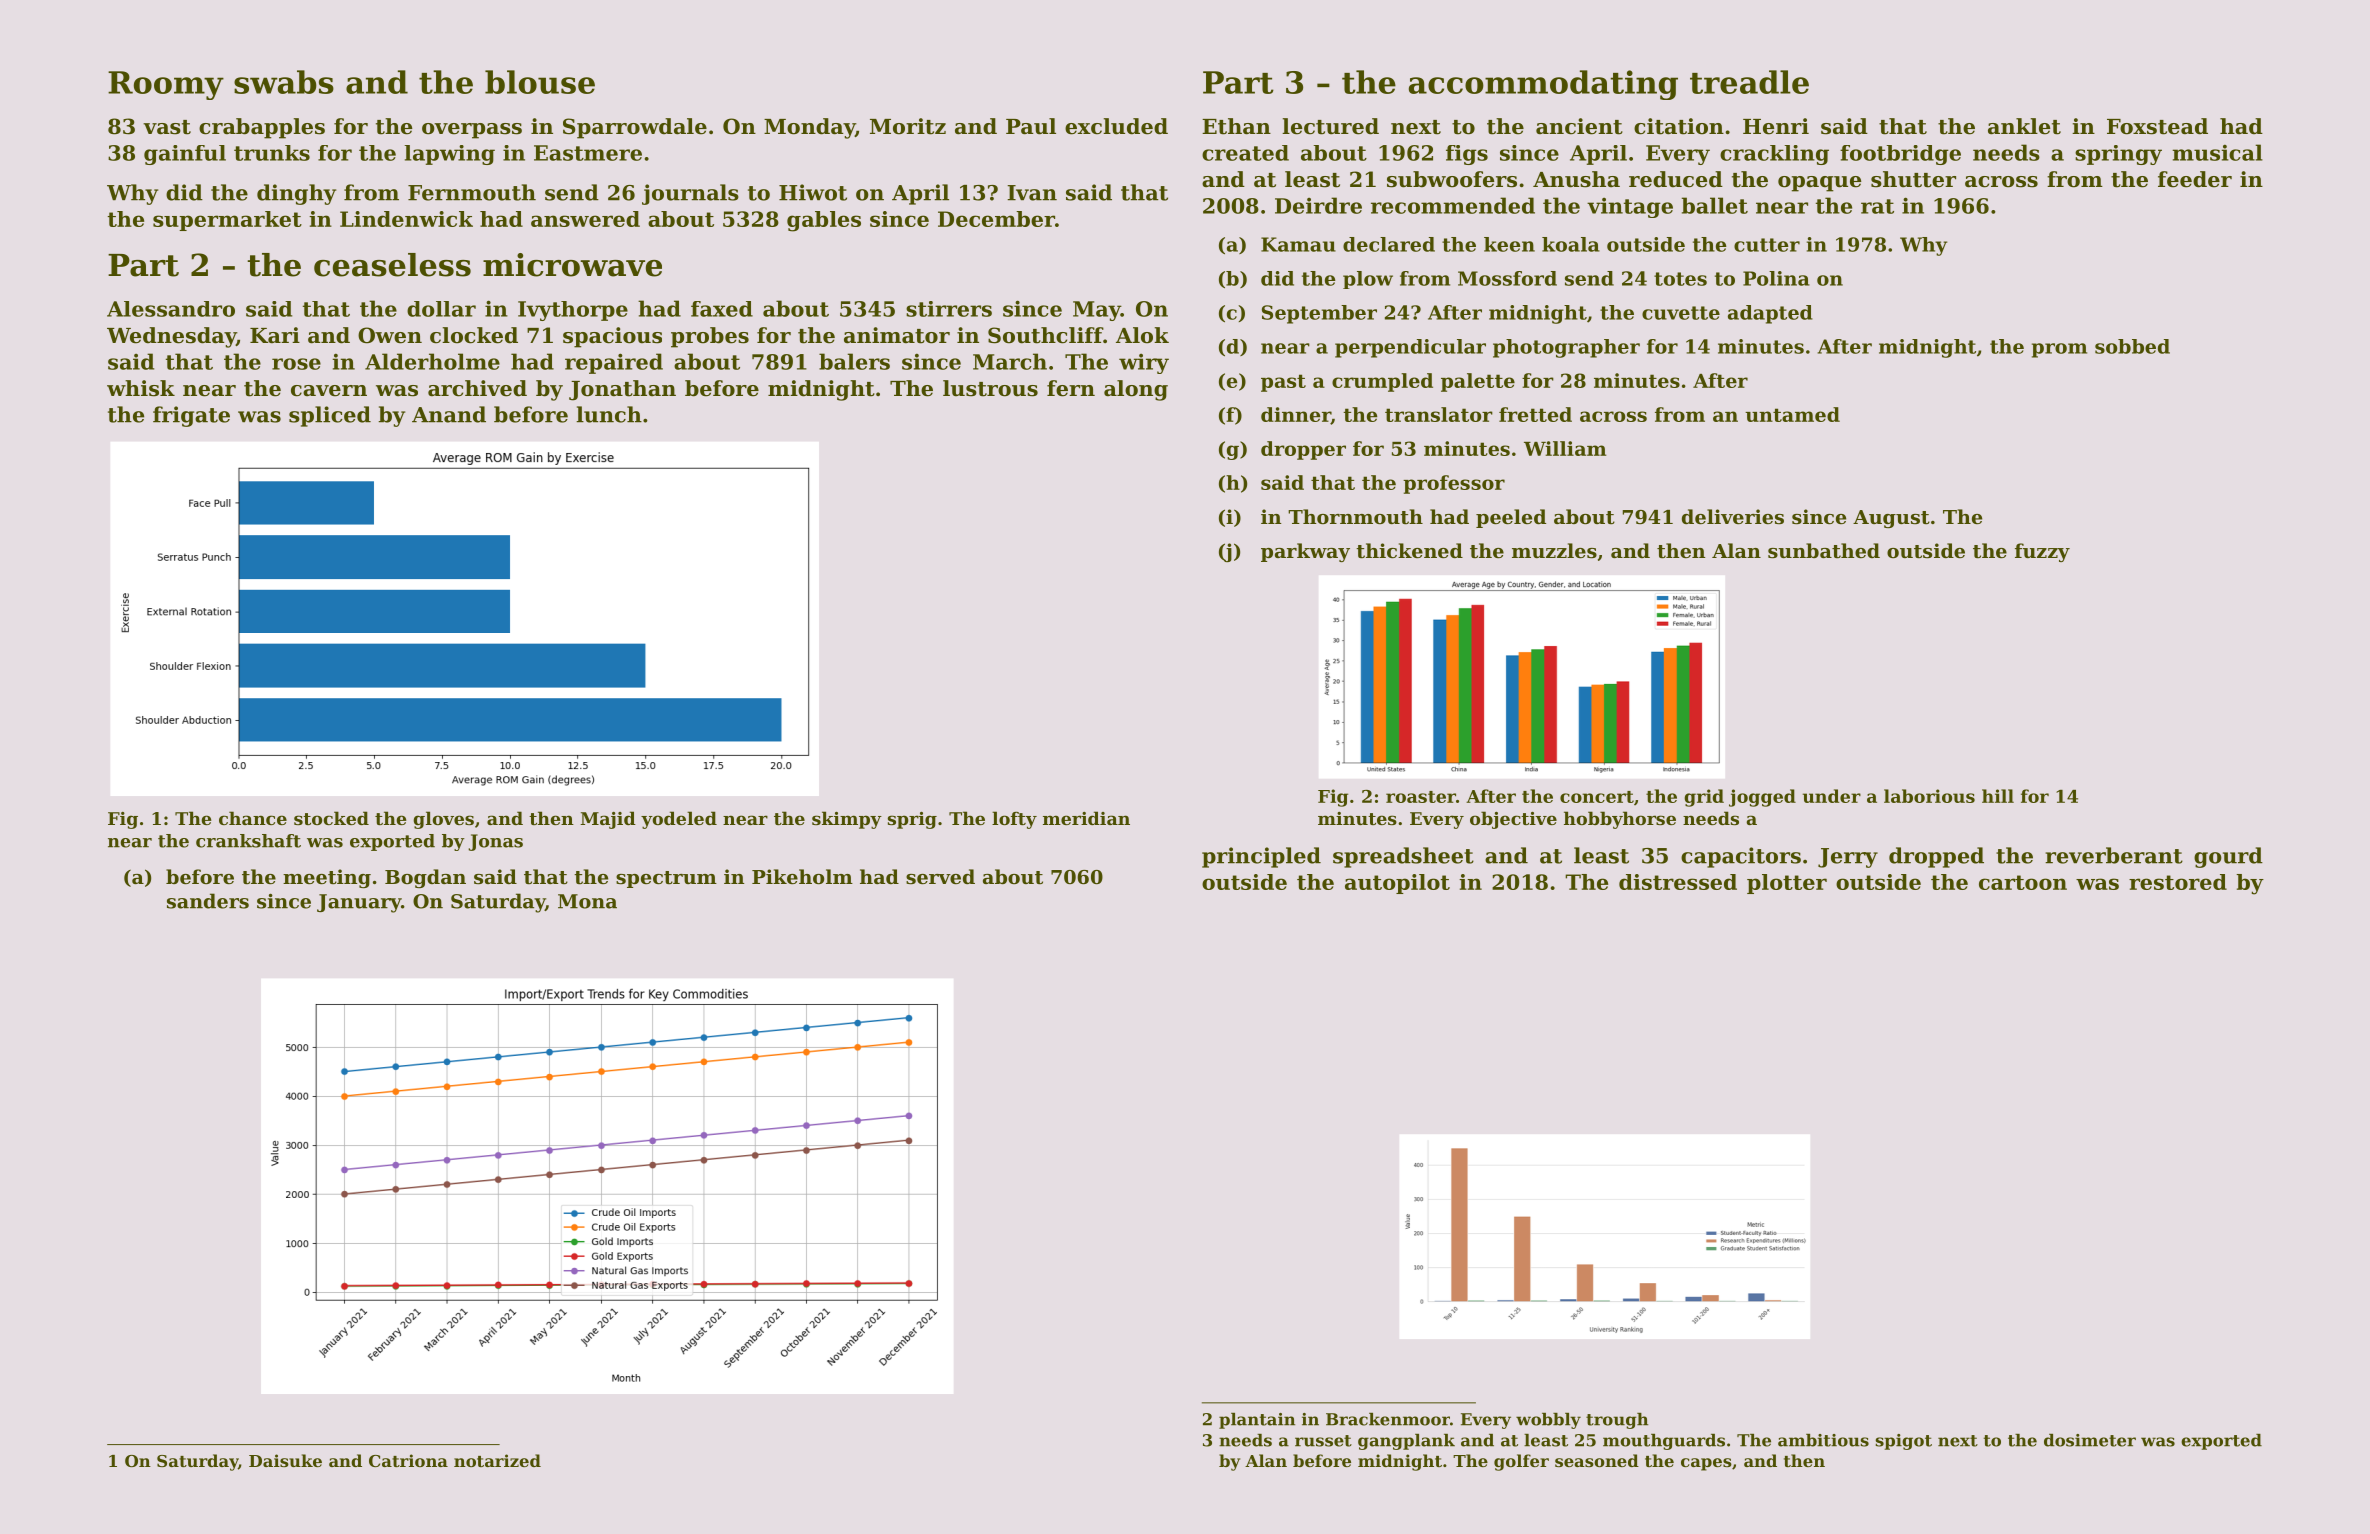 Image resolution: width=2370 pixels, height=1534 pixels. Describe the element at coordinates (1388, 1419) in the document. I see `Brackenmoor` at that location.
